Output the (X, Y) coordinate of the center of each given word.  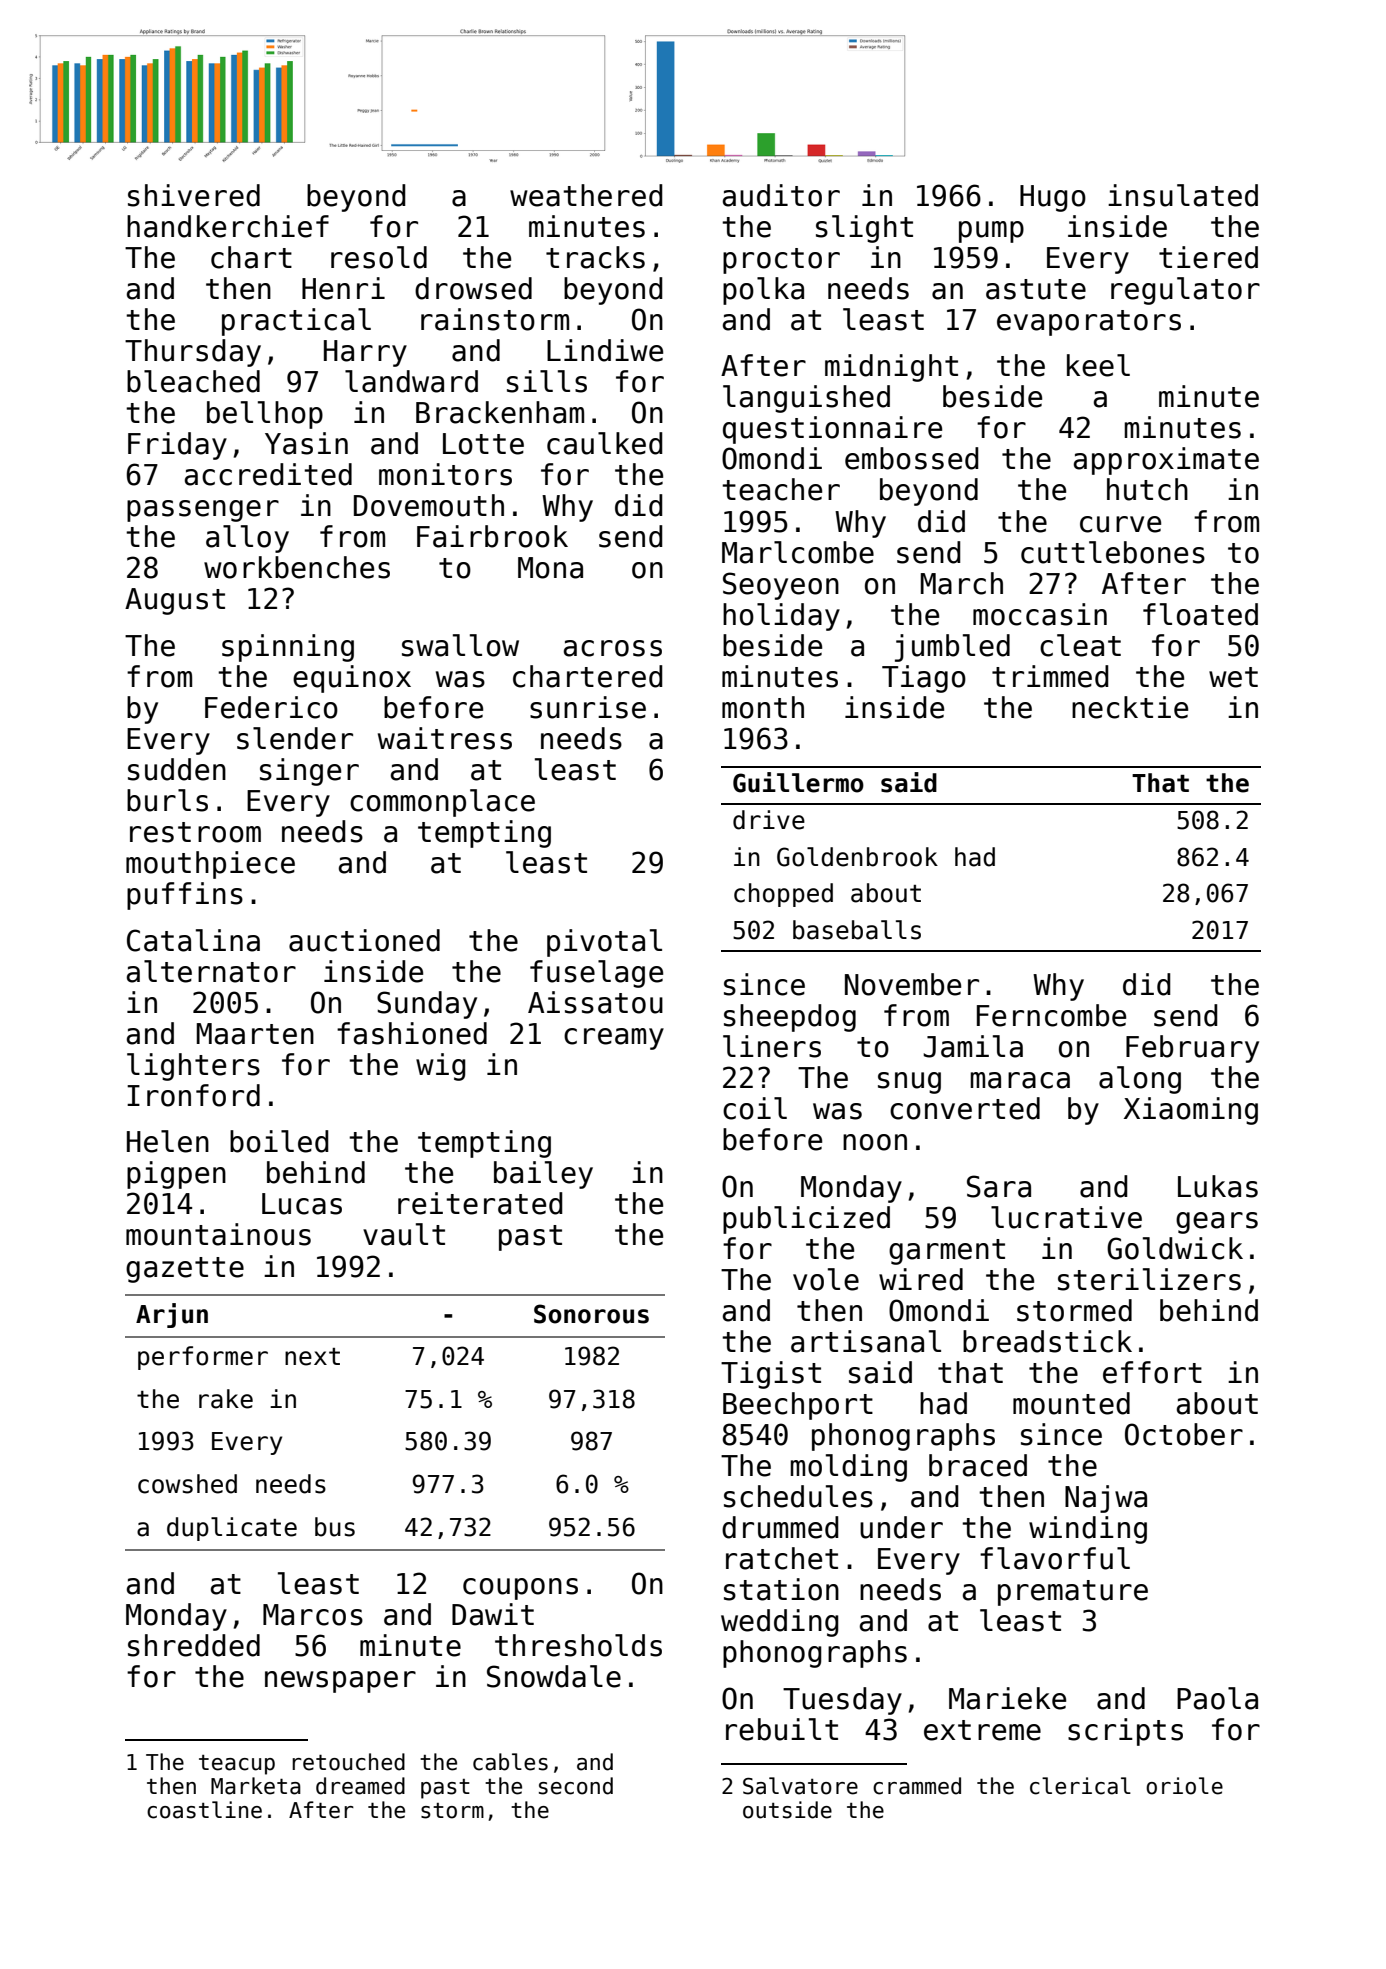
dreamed (360, 1786)
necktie (1130, 707)
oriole (1184, 1786)
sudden (177, 769)
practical (296, 322)
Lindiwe (605, 350)
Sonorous (591, 1314)
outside (787, 1810)
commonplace (442, 803)
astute (1036, 289)
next (312, 1357)
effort (1152, 1372)
